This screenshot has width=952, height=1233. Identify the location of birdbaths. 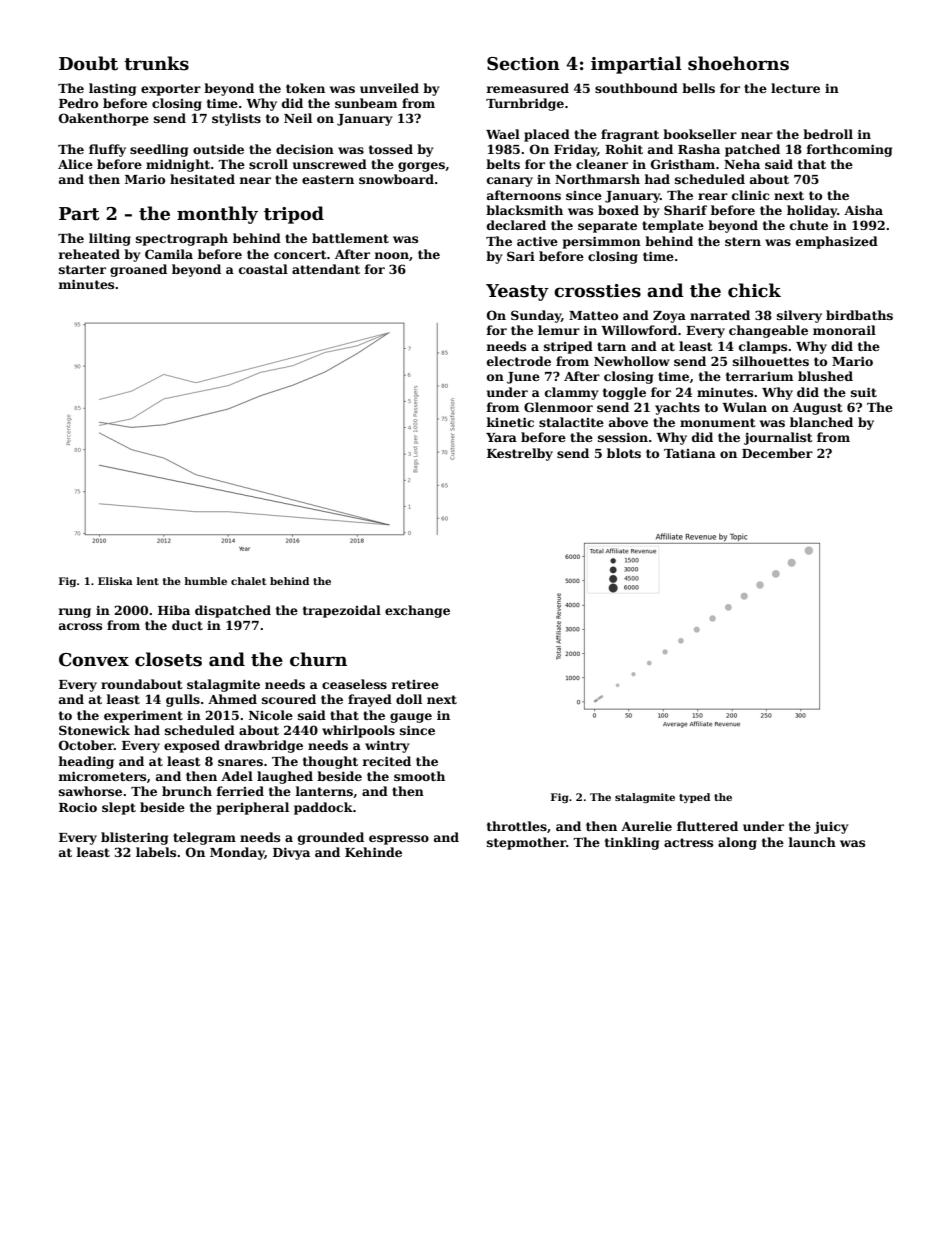
(859, 315).
